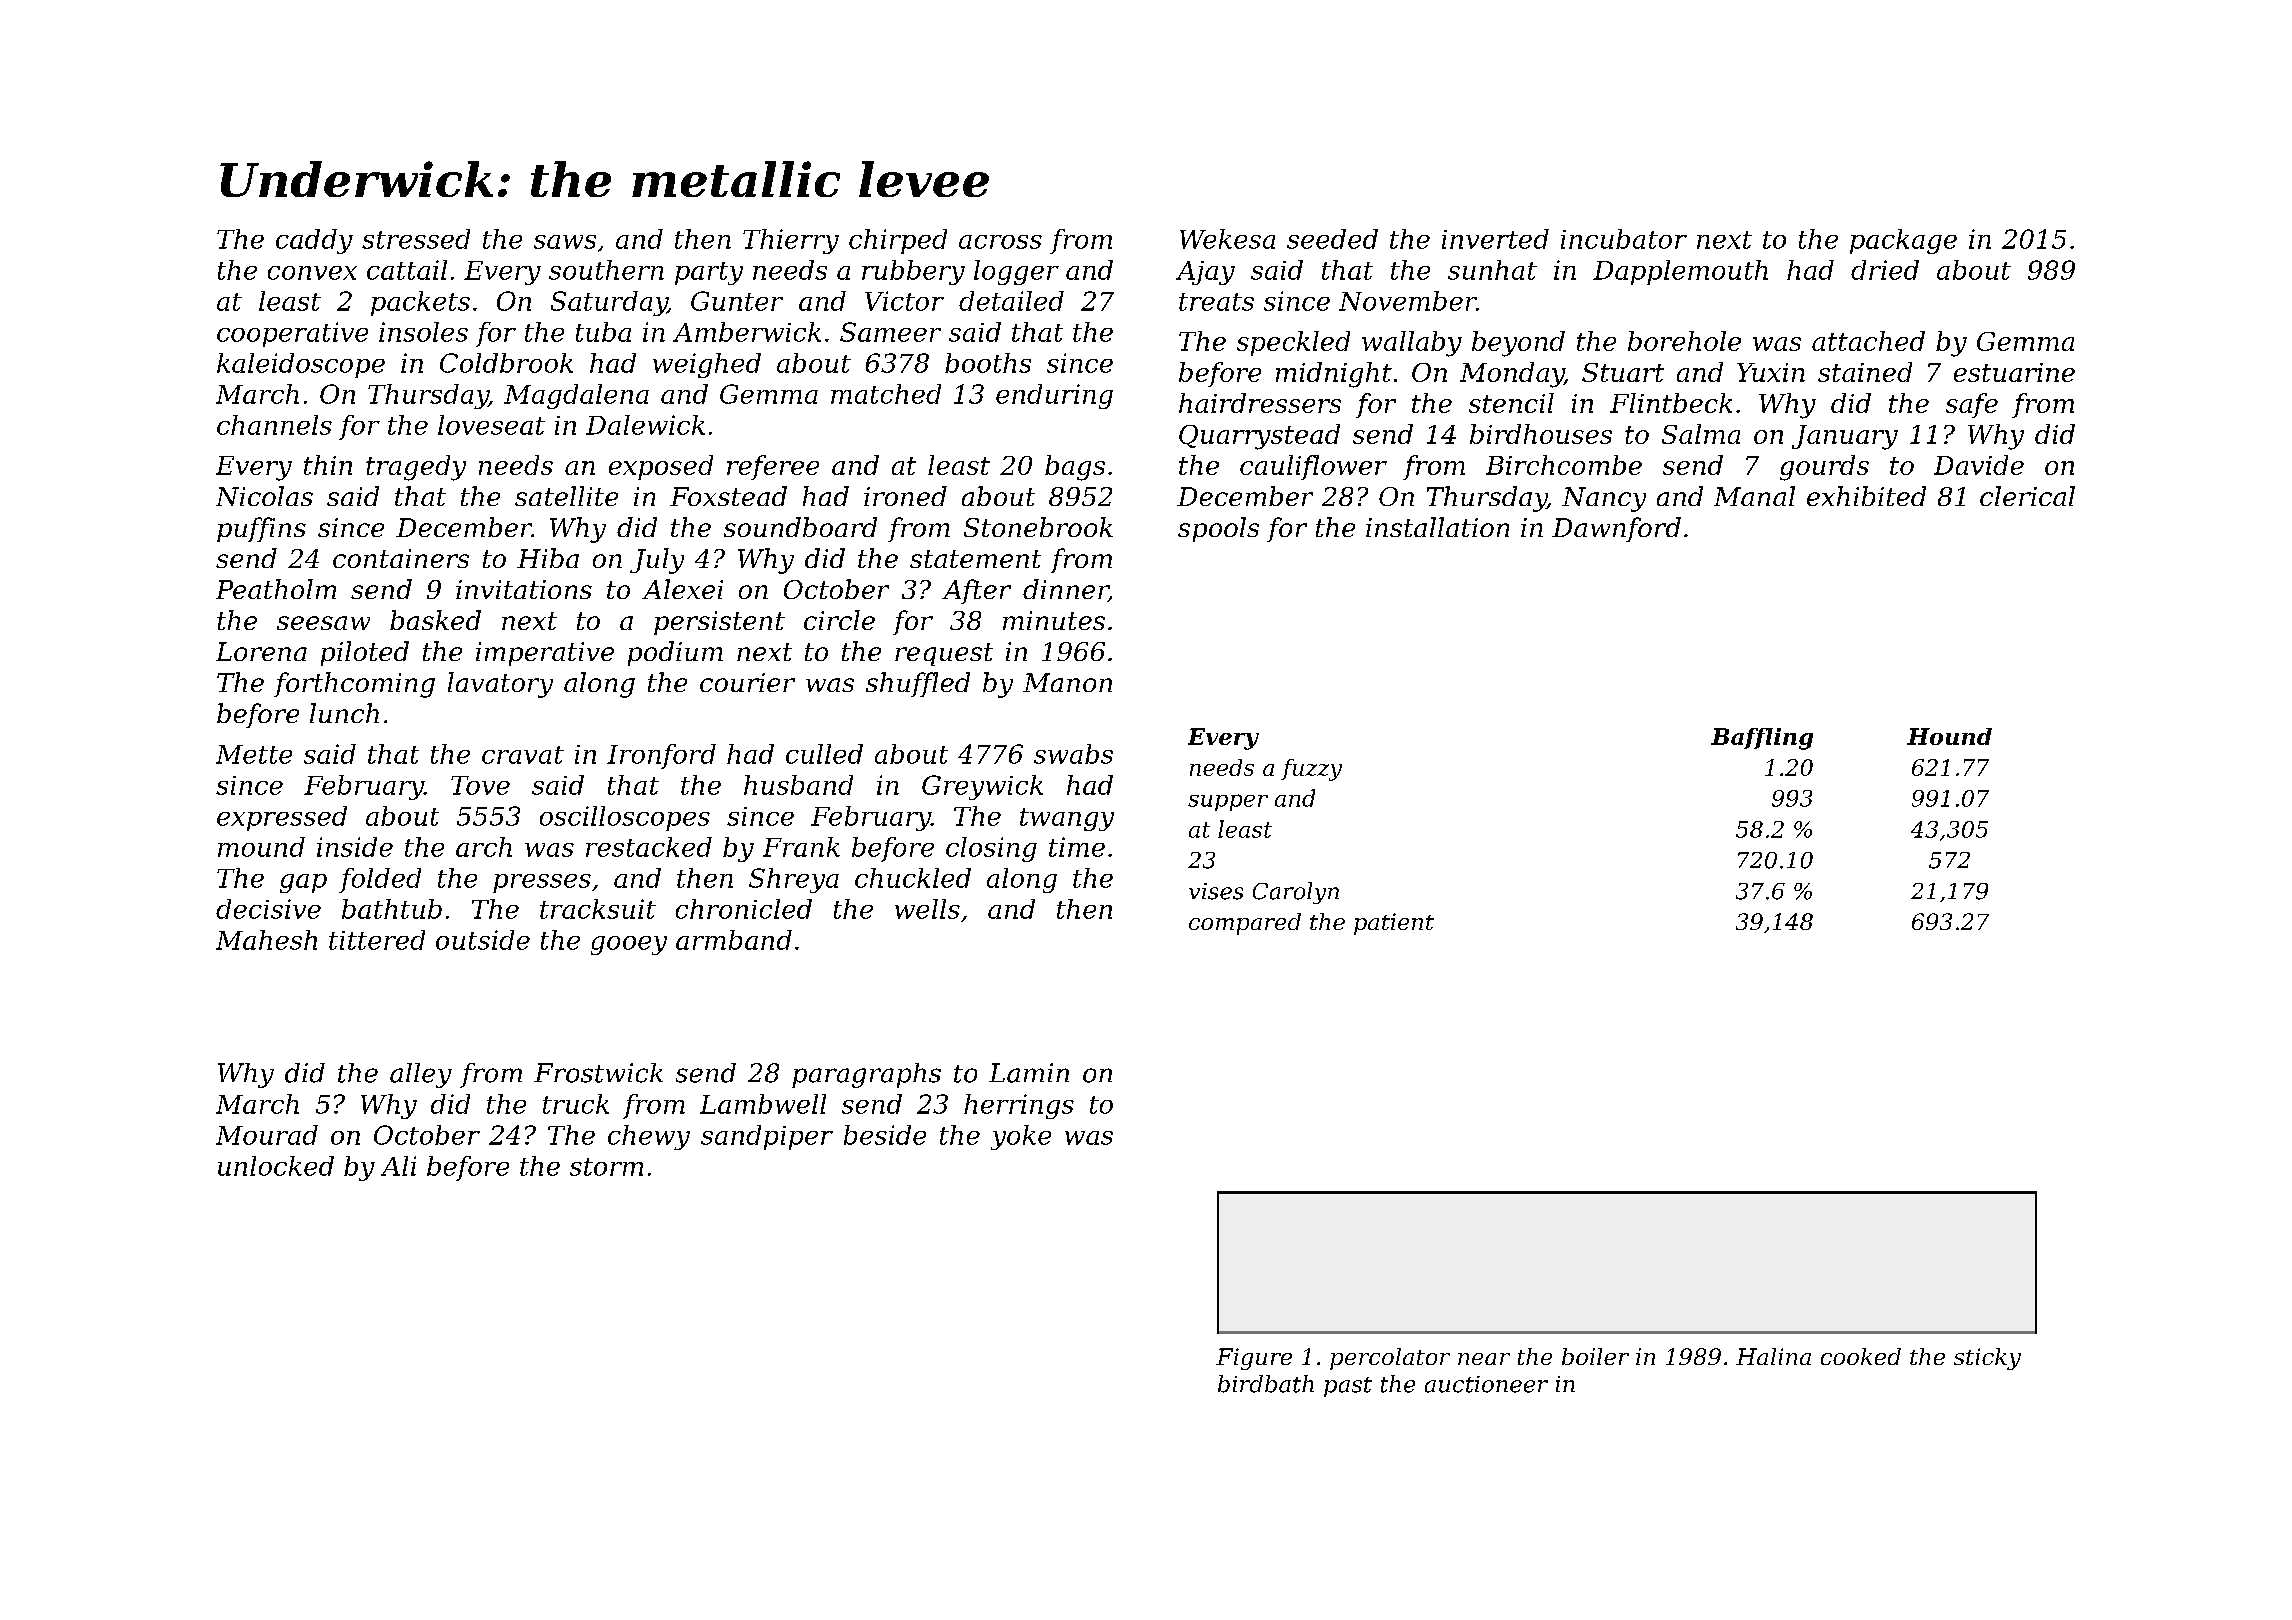 Image resolution: width=2292 pixels, height=1620 pixels. I want to click on yoke, so click(1021, 1137).
